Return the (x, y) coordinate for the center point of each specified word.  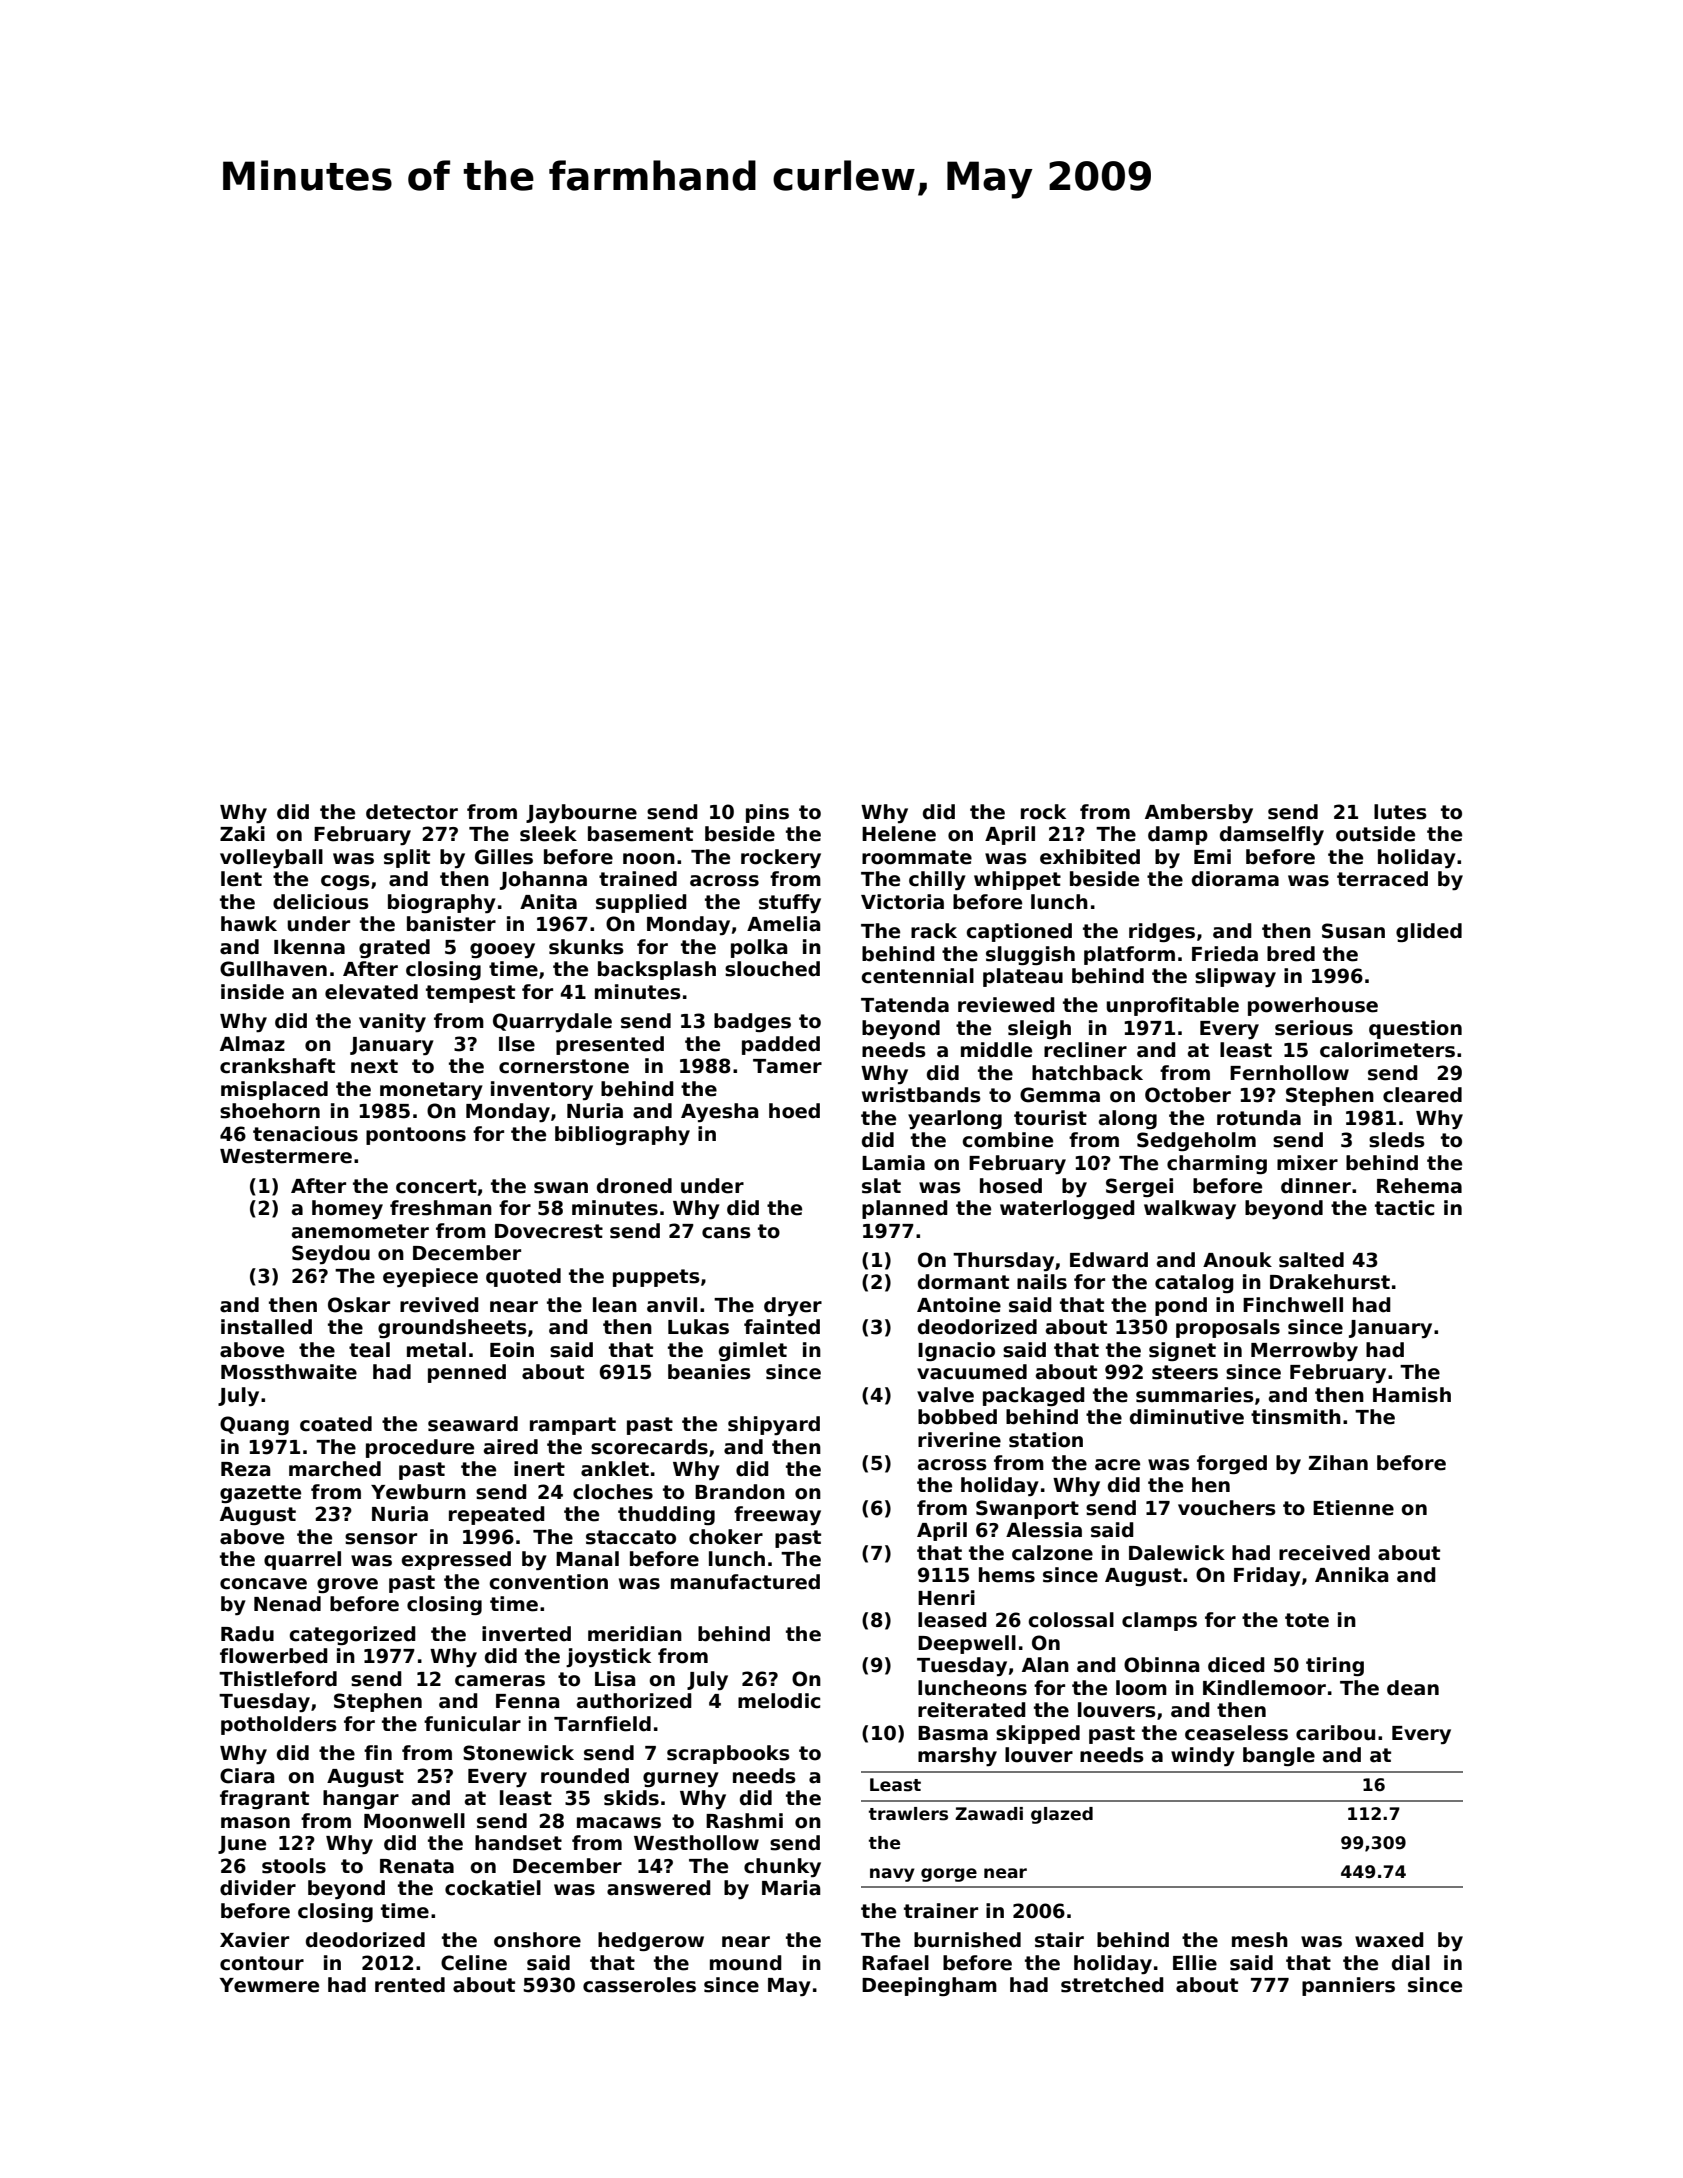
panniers (1348, 1986)
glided (1429, 932)
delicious (321, 902)
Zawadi (989, 1814)
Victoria (902, 902)
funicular (472, 1724)
